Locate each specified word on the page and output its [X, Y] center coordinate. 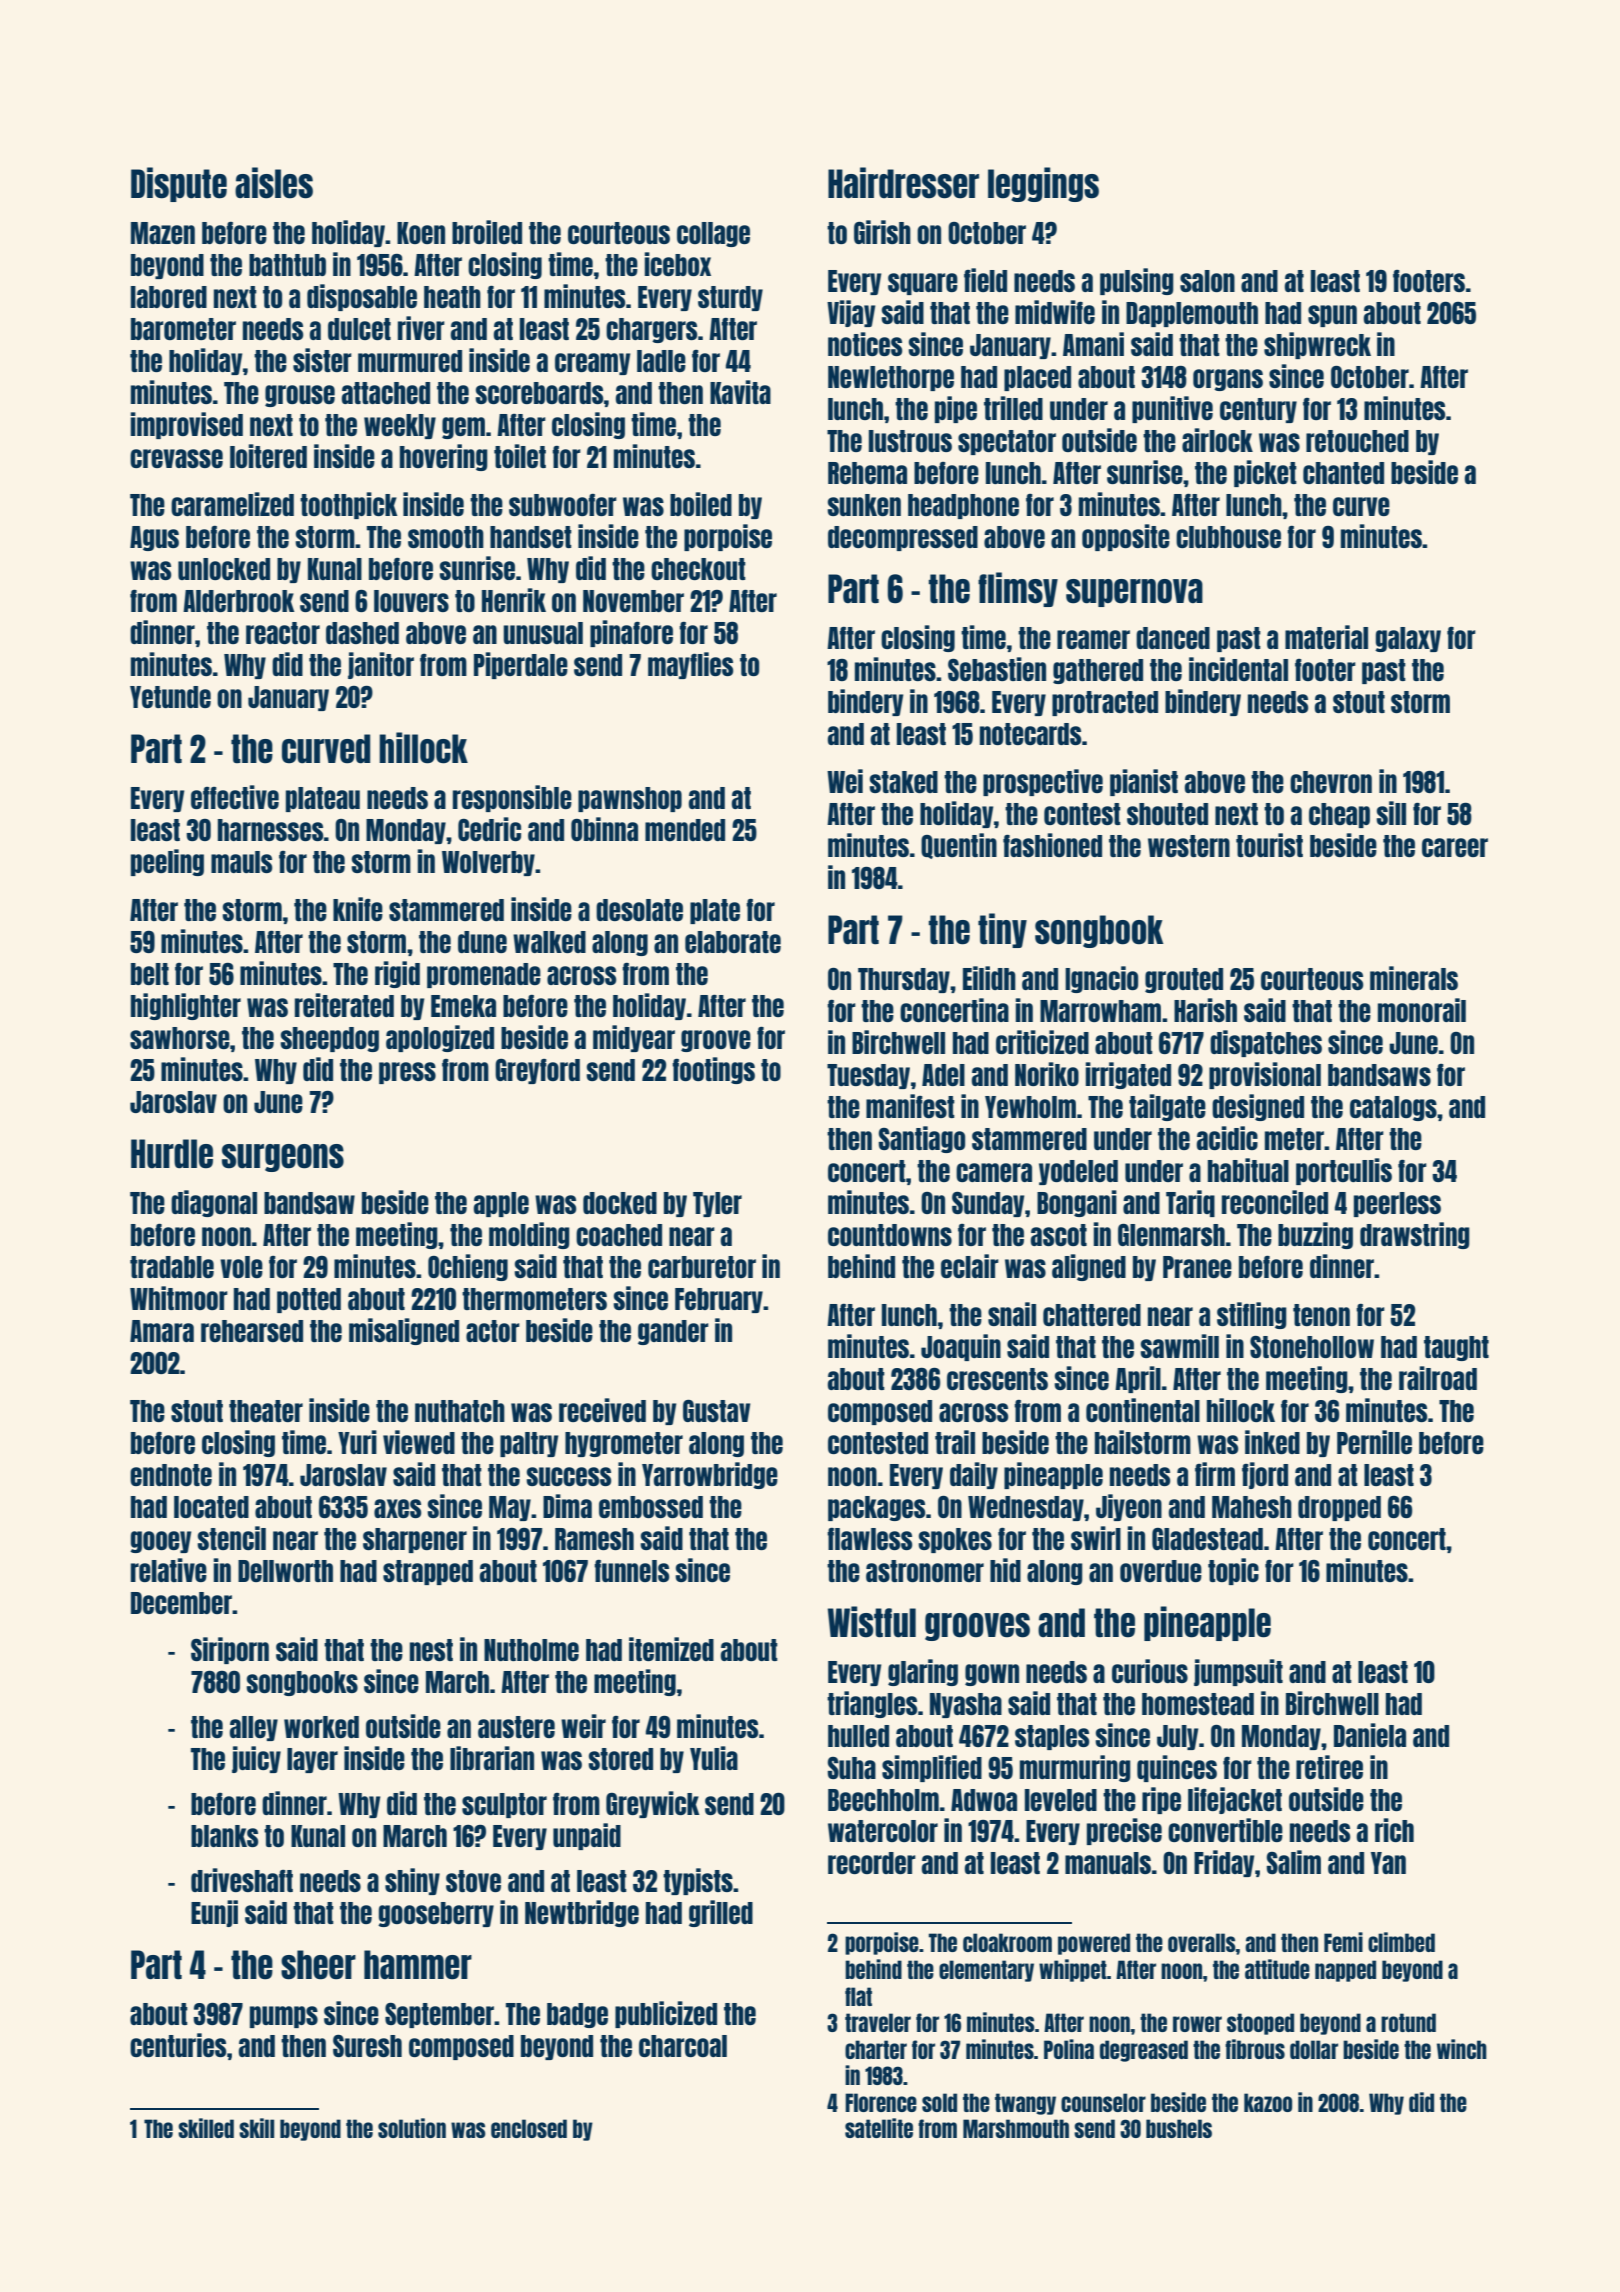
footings [713, 1070]
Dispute [179, 184]
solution [412, 2128]
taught [1456, 1348]
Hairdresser [903, 183]
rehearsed [252, 1331]
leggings [1043, 184]
